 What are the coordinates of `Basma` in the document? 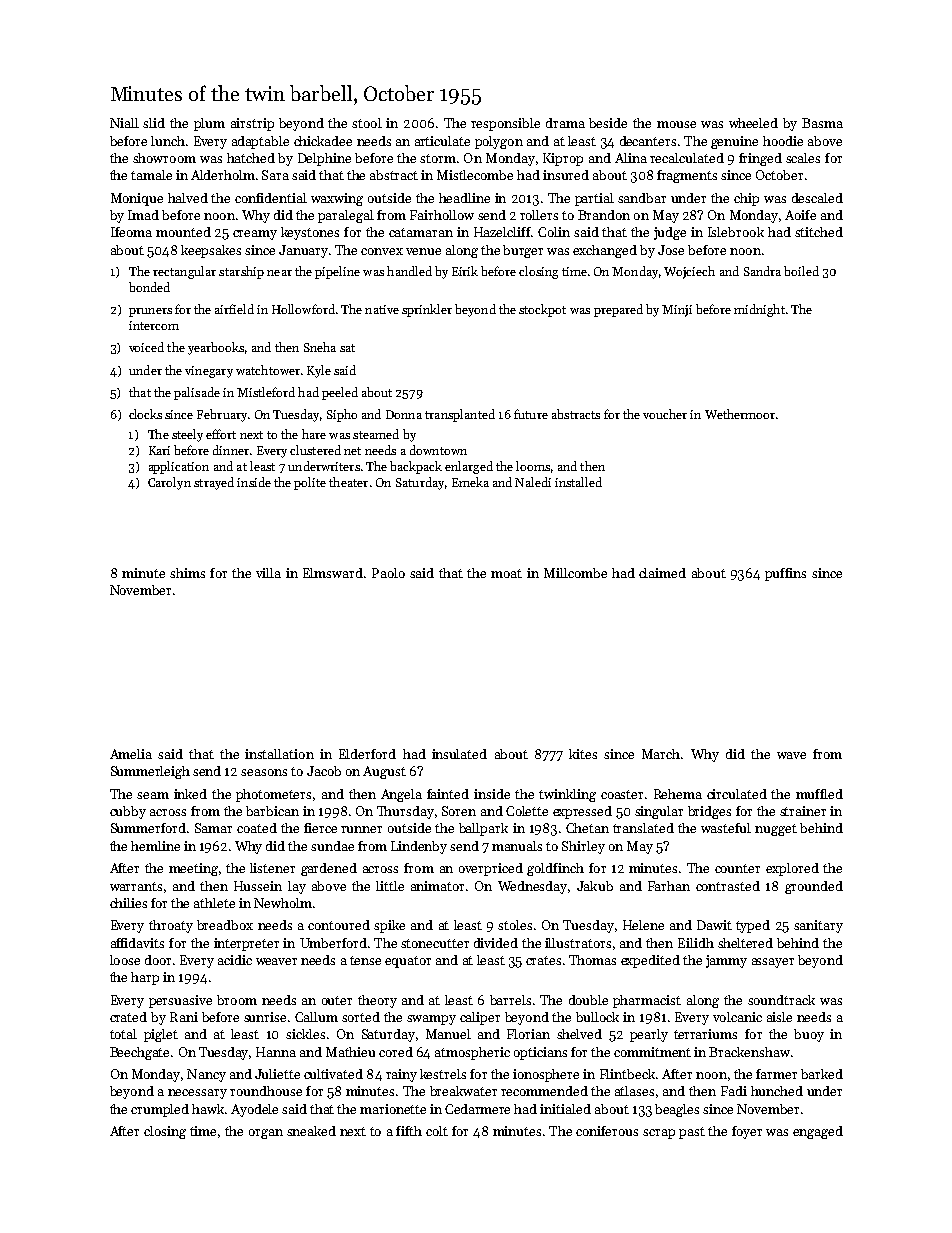 It's located at (822, 123).
